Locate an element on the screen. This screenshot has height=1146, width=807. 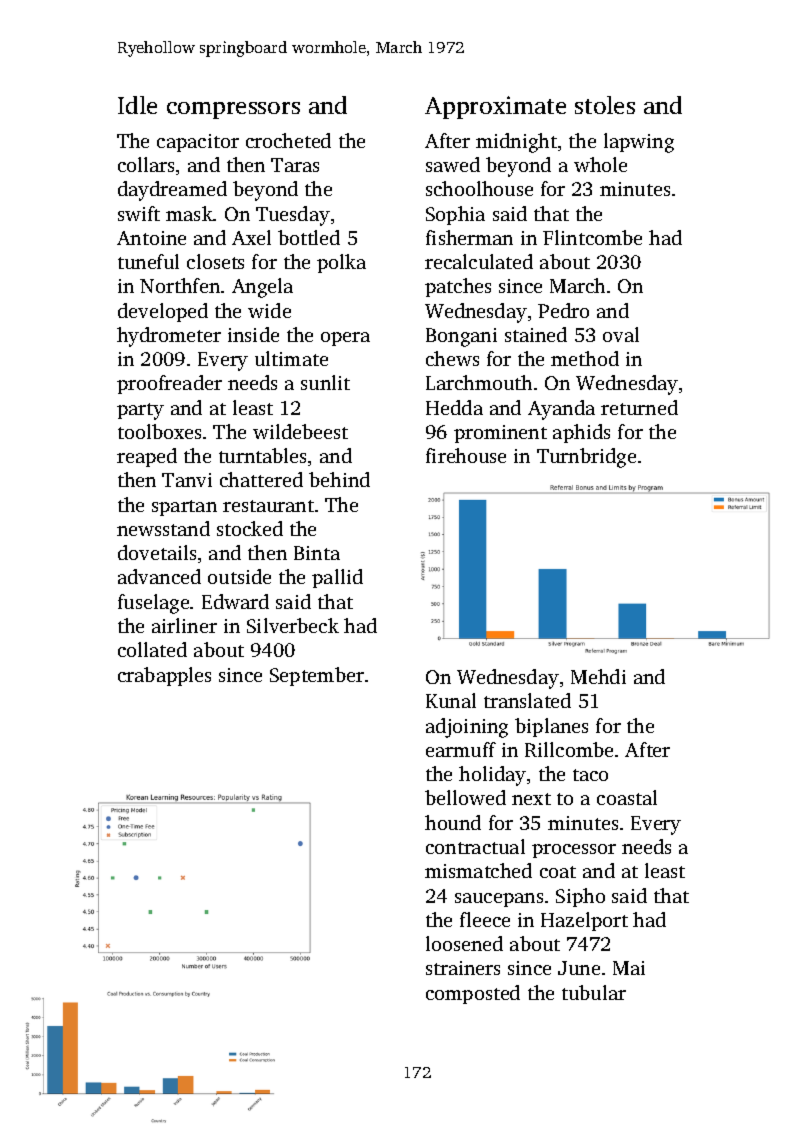
stoles is located at coordinates (605, 105).
